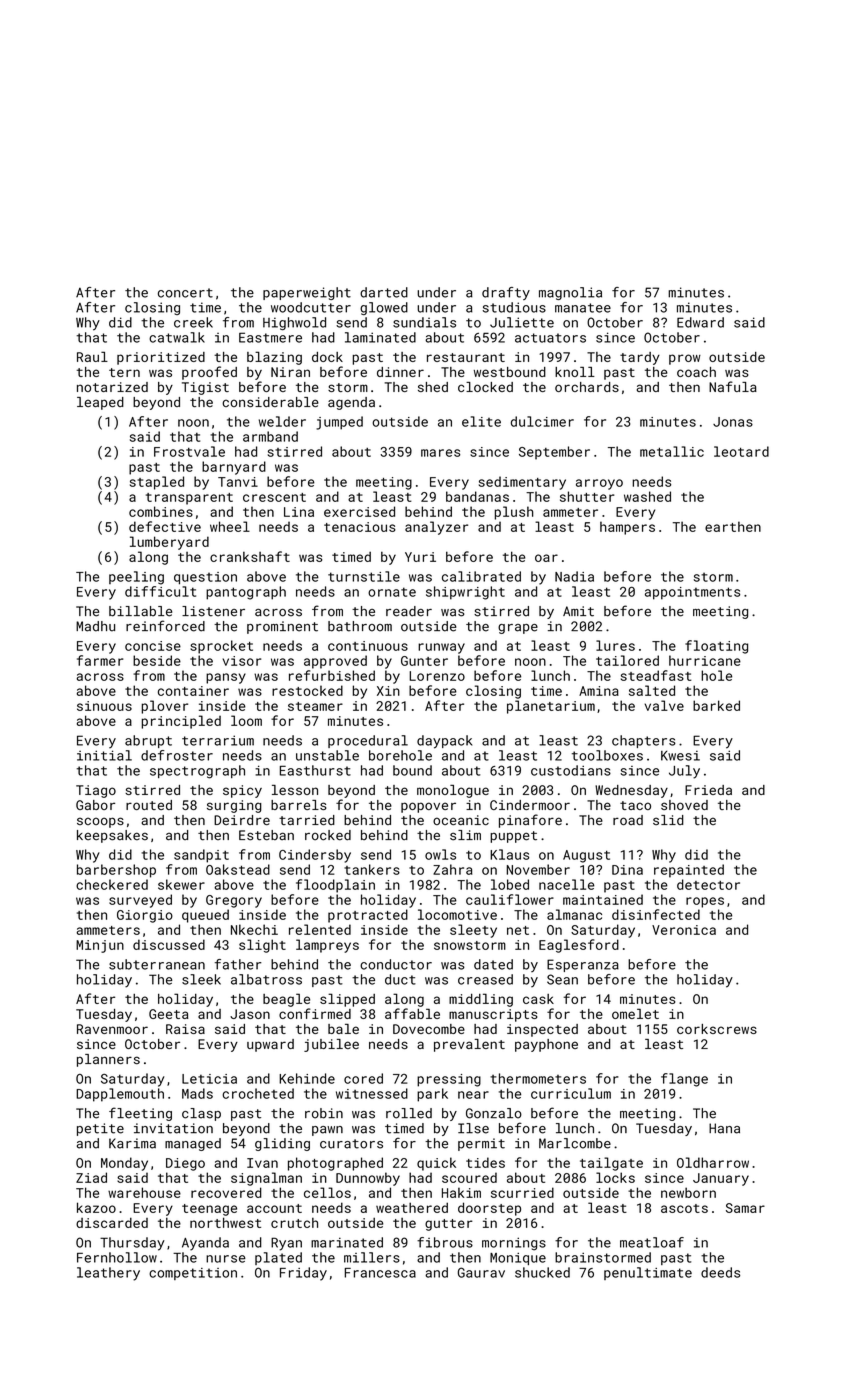 Image resolution: width=849 pixels, height=1400 pixels. What do you see at coordinates (546, 1045) in the screenshot?
I see `payphone` at bounding box center [546, 1045].
